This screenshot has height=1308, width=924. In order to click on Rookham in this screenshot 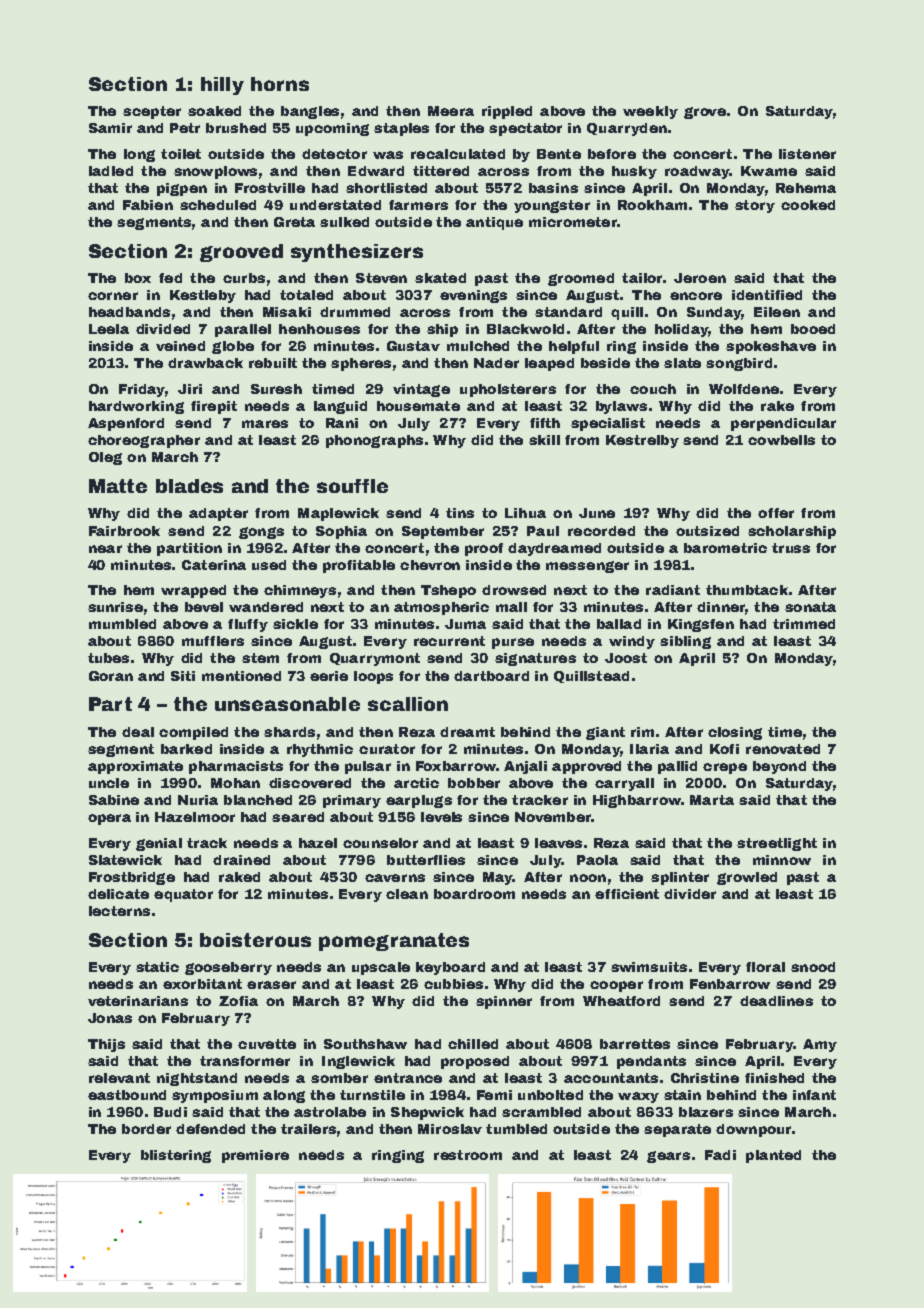, I will do `click(652, 205)`.
